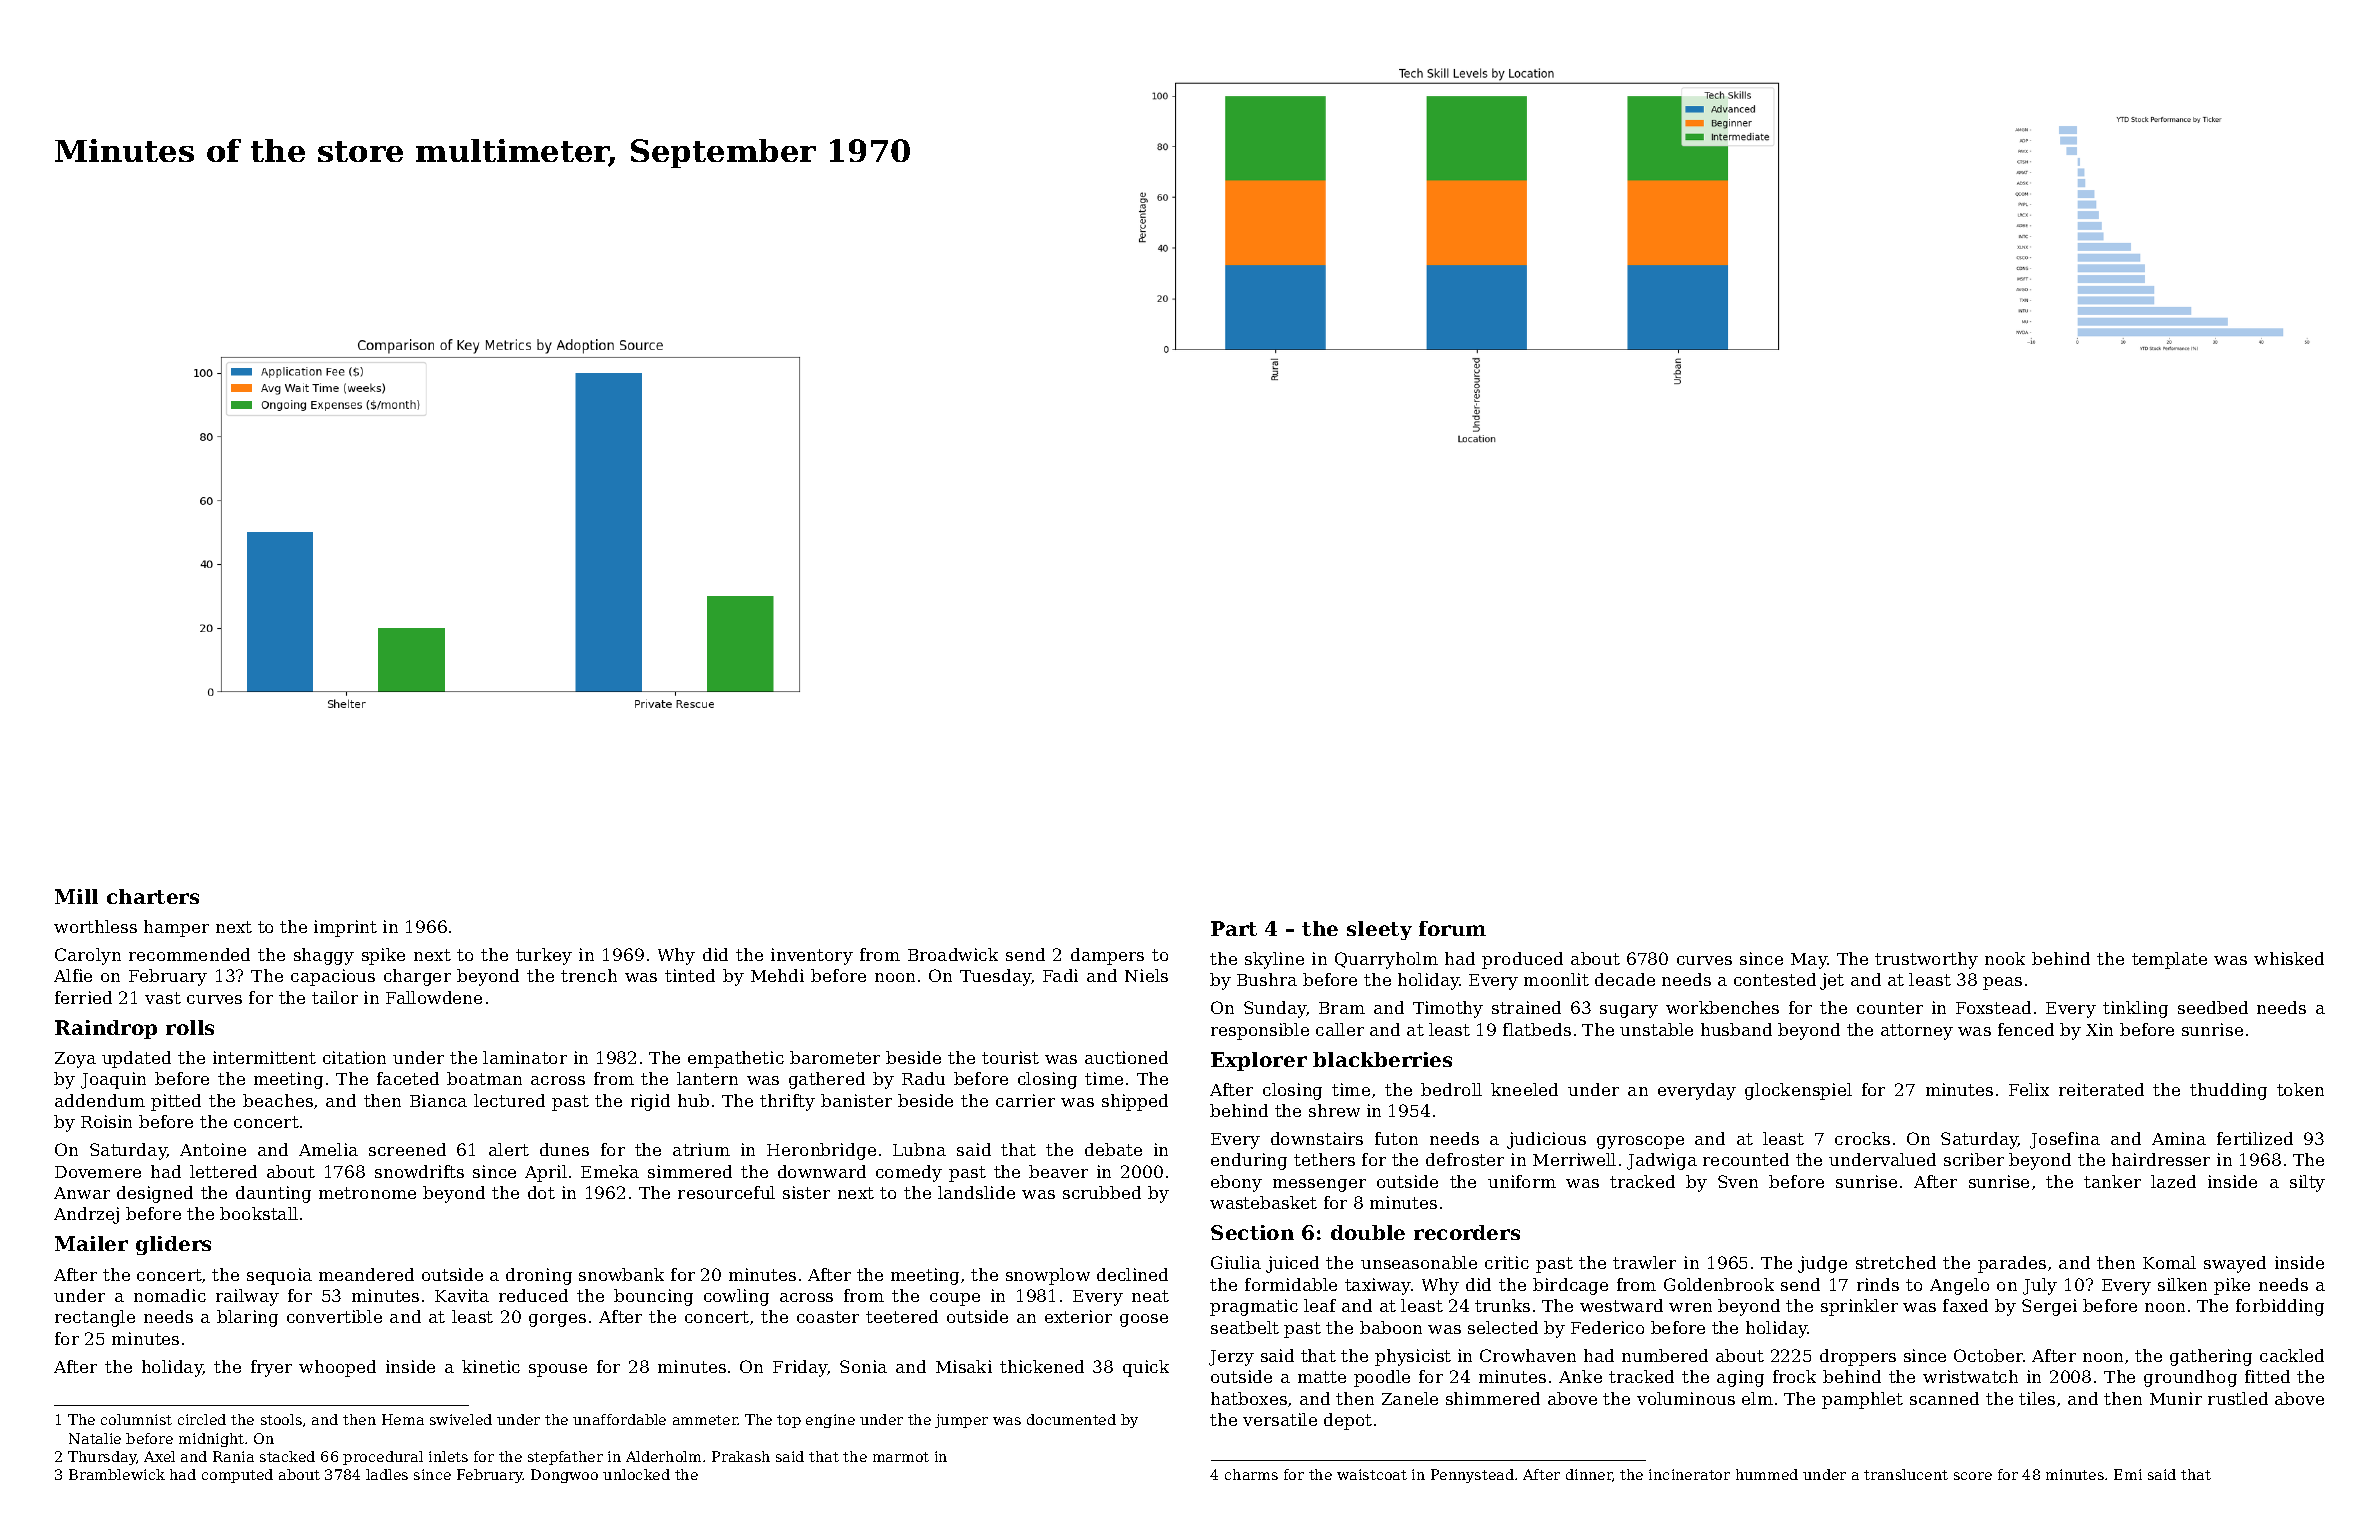  Describe the element at coordinates (2307, 1183) in the page. I see `silty` at that location.
